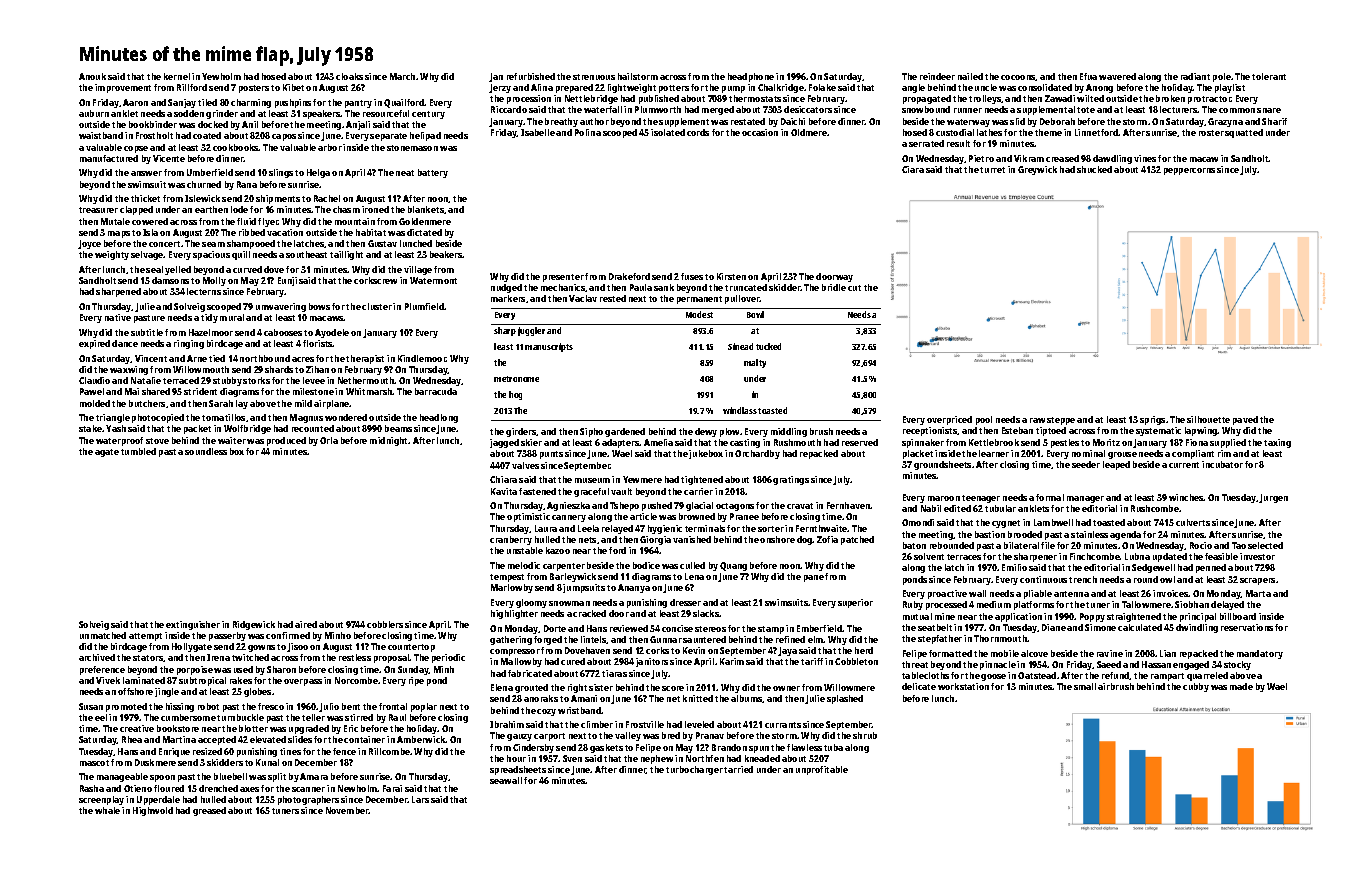 This screenshot has width=1372, height=887. I want to click on reservations, so click(1247, 627).
